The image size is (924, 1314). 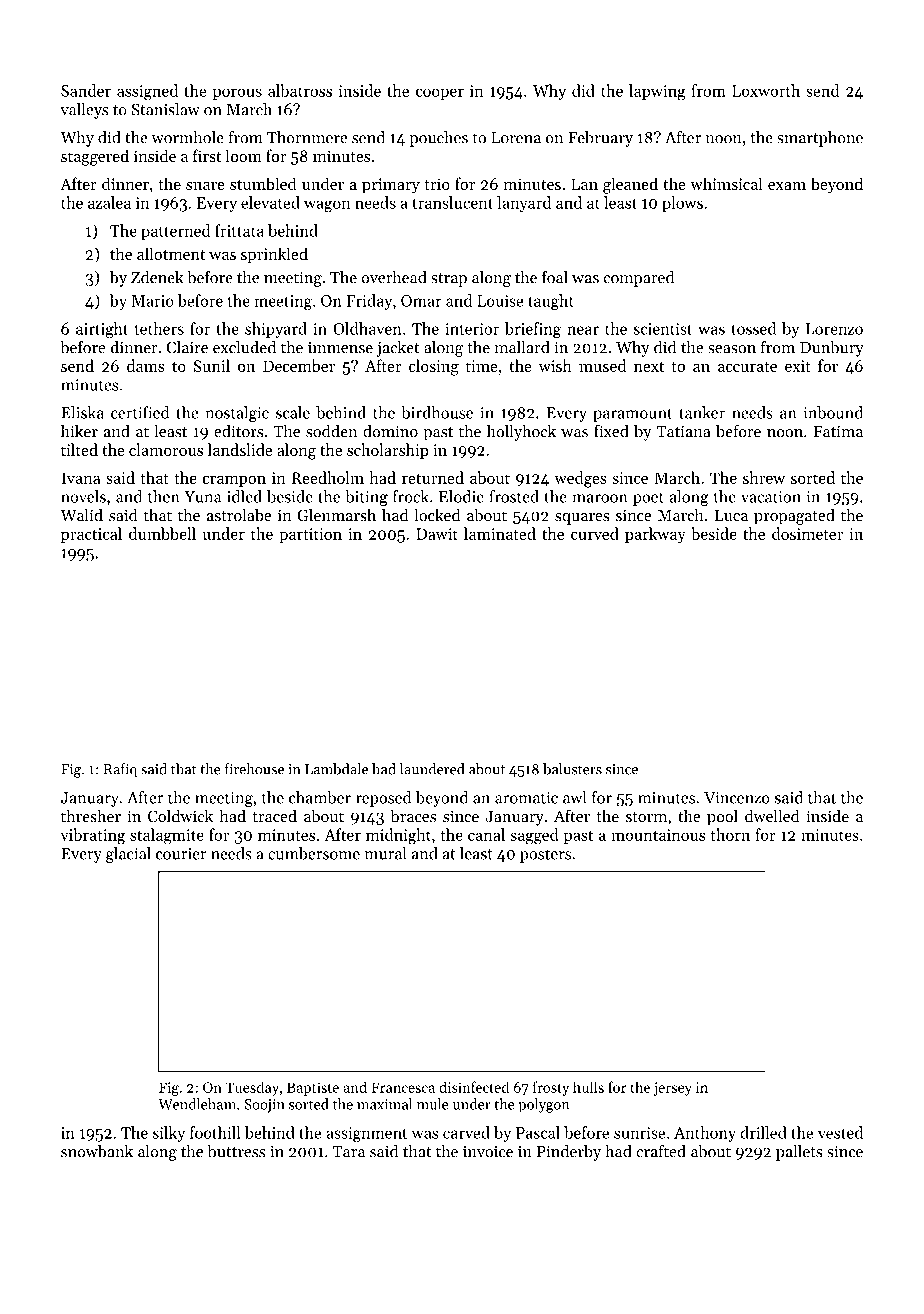 What do you see at coordinates (336, 769) in the screenshot?
I see `Lambdale` at bounding box center [336, 769].
